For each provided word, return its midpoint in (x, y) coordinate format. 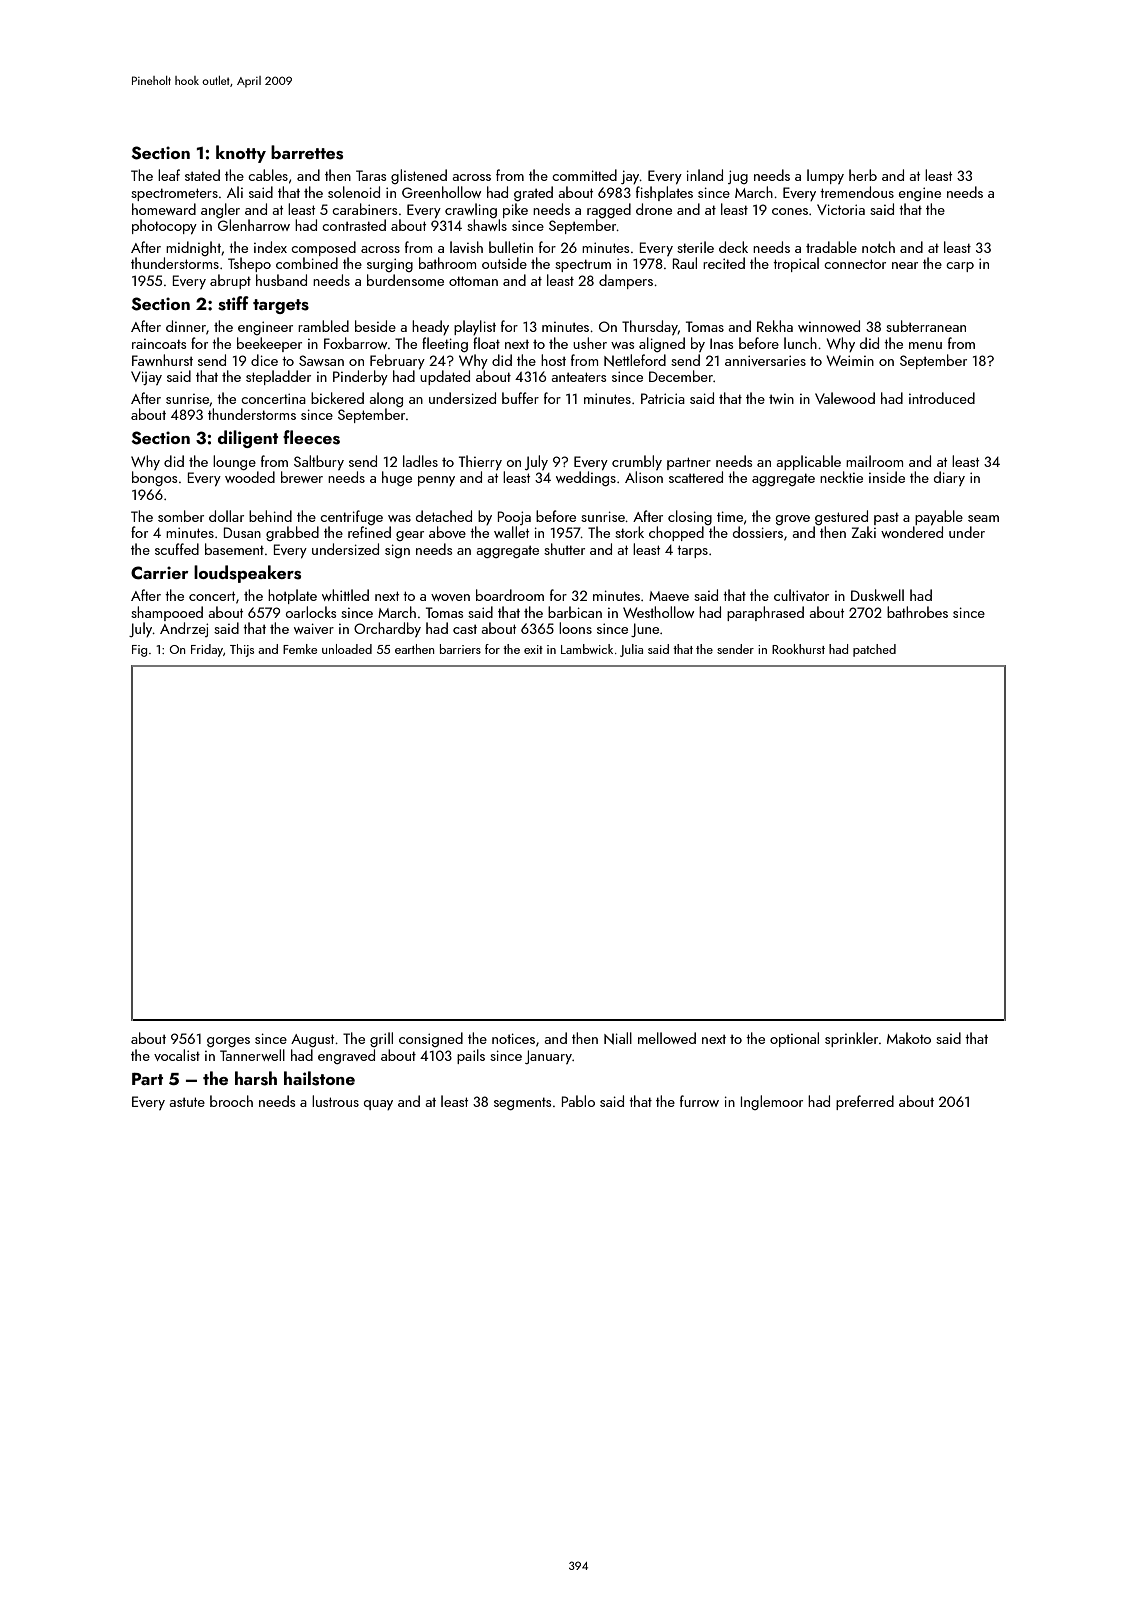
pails (471, 1056)
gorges (228, 1042)
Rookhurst (798, 649)
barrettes (307, 152)
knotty (241, 154)
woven (450, 597)
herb (863, 175)
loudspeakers (247, 574)
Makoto (909, 1038)
